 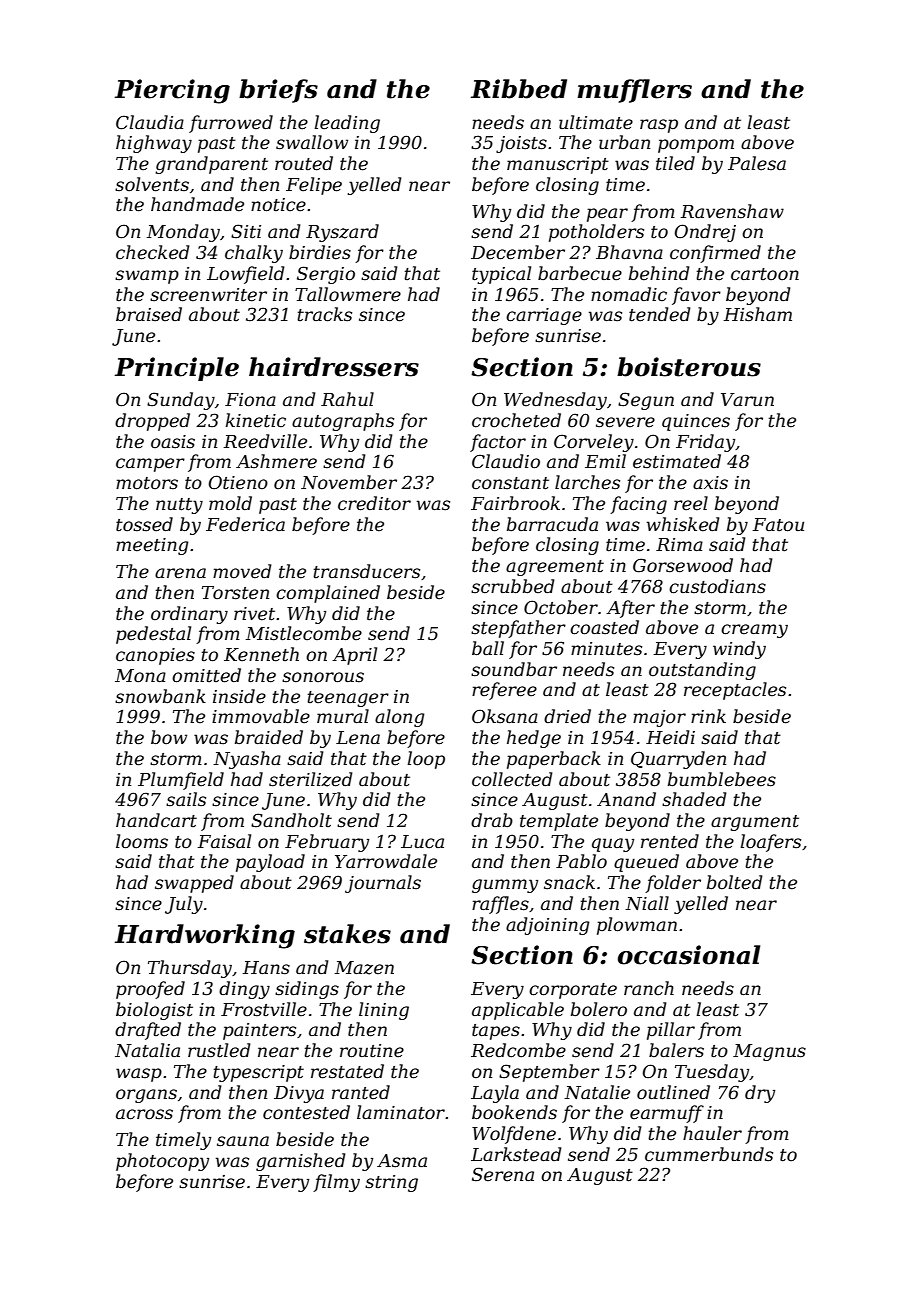 What do you see at coordinates (778, 525) in the page?
I see `Fatou` at bounding box center [778, 525].
